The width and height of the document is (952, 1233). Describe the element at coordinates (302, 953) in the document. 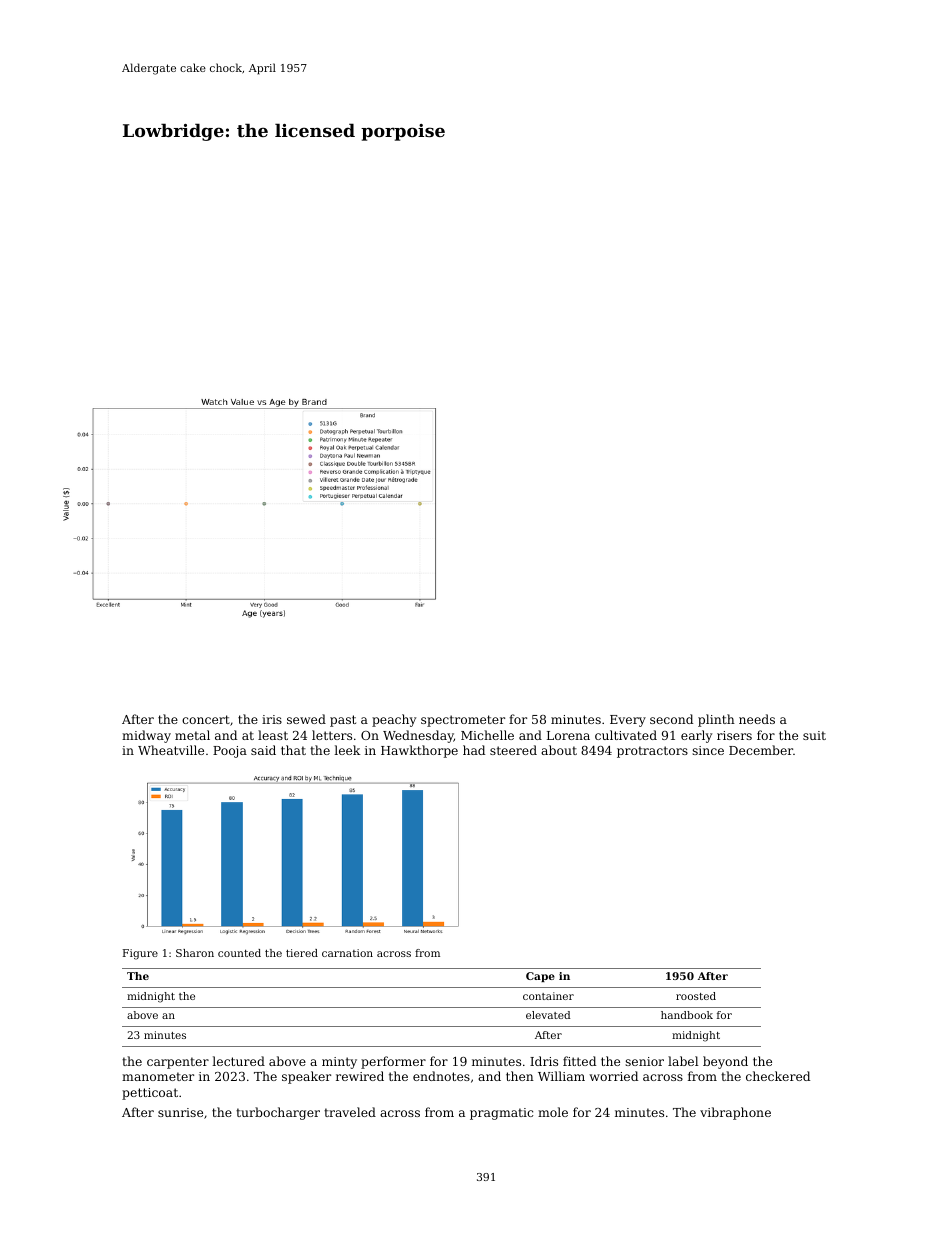

I see `tiered` at that location.
